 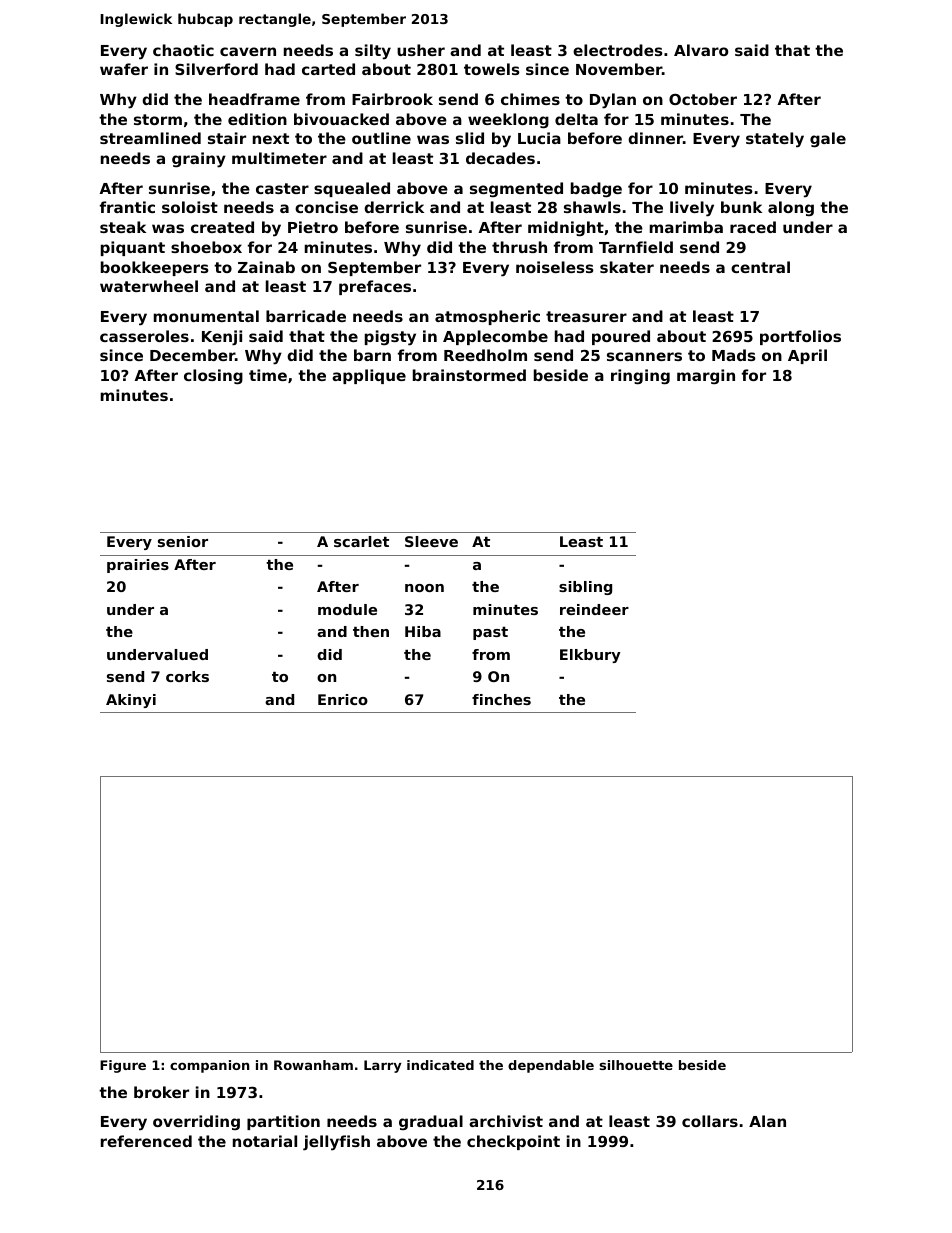 I want to click on collars, so click(x=710, y=1121).
